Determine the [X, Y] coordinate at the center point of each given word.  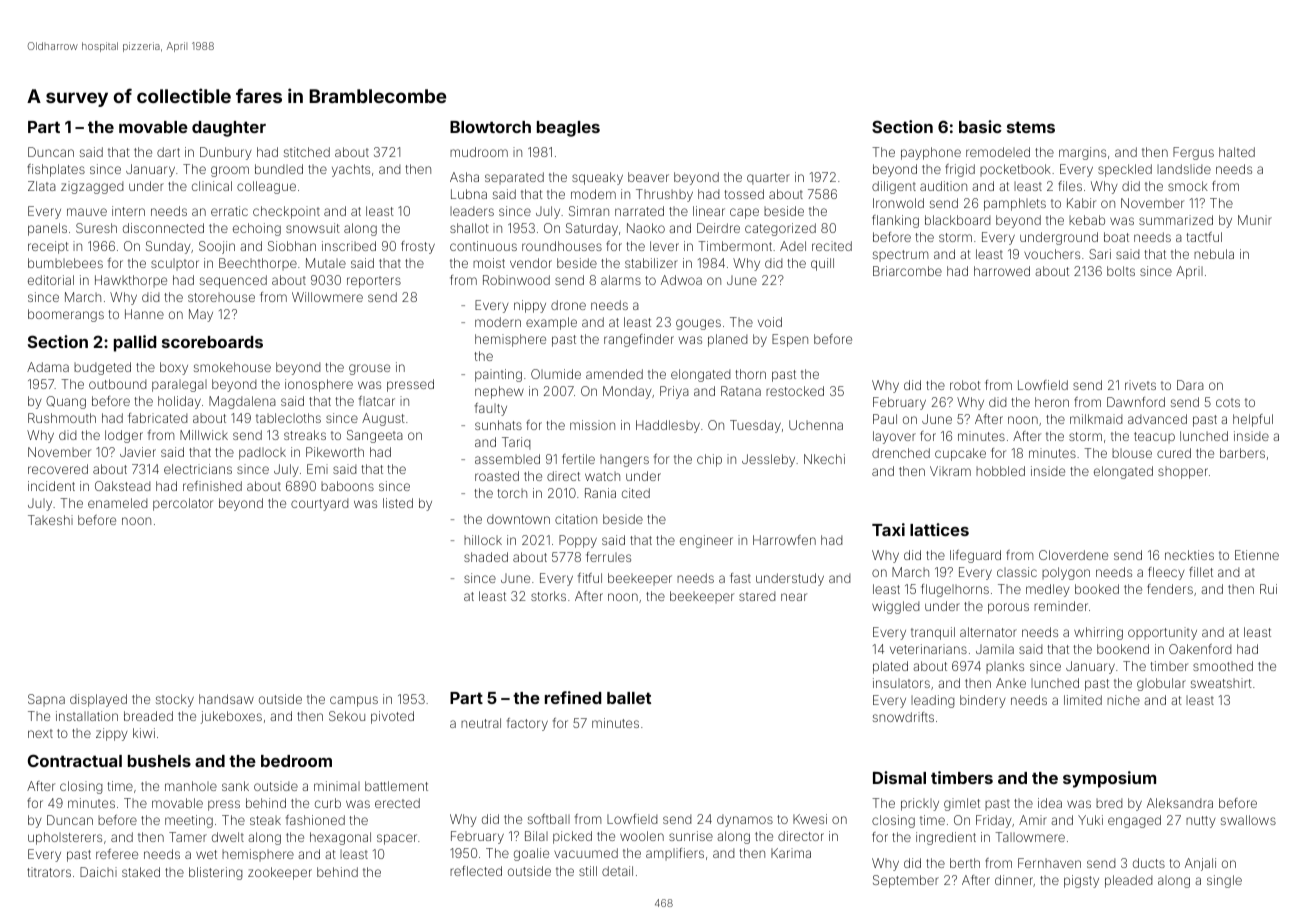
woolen [642, 836]
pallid [135, 343]
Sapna [46, 700]
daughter [229, 129]
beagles [568, 129]
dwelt [228, 837]
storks [548, 596]
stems [1031, 127]
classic [1017, 572]
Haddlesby [668, 426]
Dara [1190, 385]
